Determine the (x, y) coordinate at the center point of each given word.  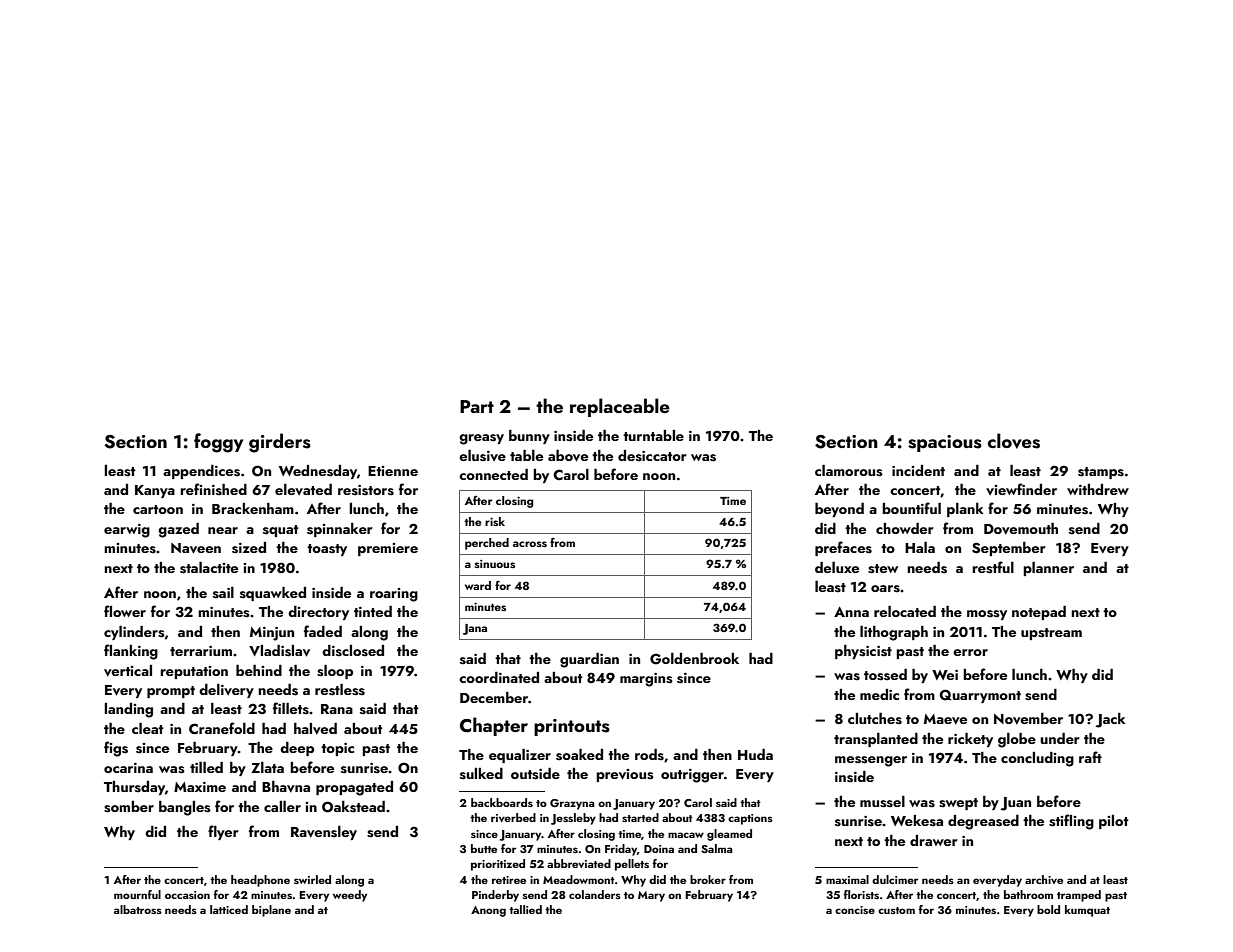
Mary (651, 896)
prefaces (843, 548)
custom (896, 910)
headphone (260, 881)
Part (477, 406)
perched (487, 544)
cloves (1014, 441)
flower (125, 611)
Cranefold (222, 728)
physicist (863, 652)
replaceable (620, 407)
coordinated (499, 677)
